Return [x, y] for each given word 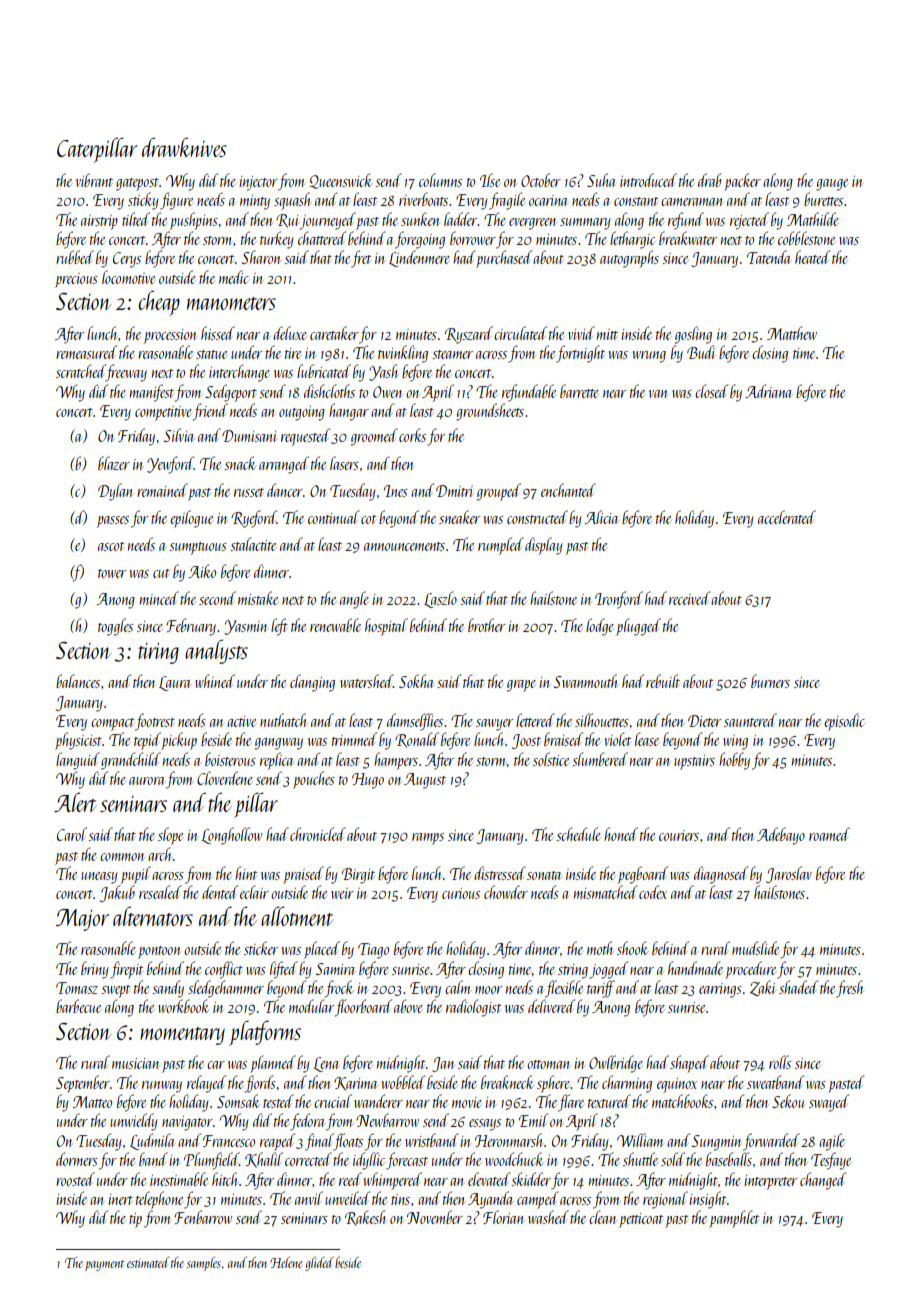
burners [770, 681]
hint [246, 873]
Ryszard [469, 335]
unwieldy [134, 1122]
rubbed [75, 257]
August [425, 781]
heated [812, 257]
